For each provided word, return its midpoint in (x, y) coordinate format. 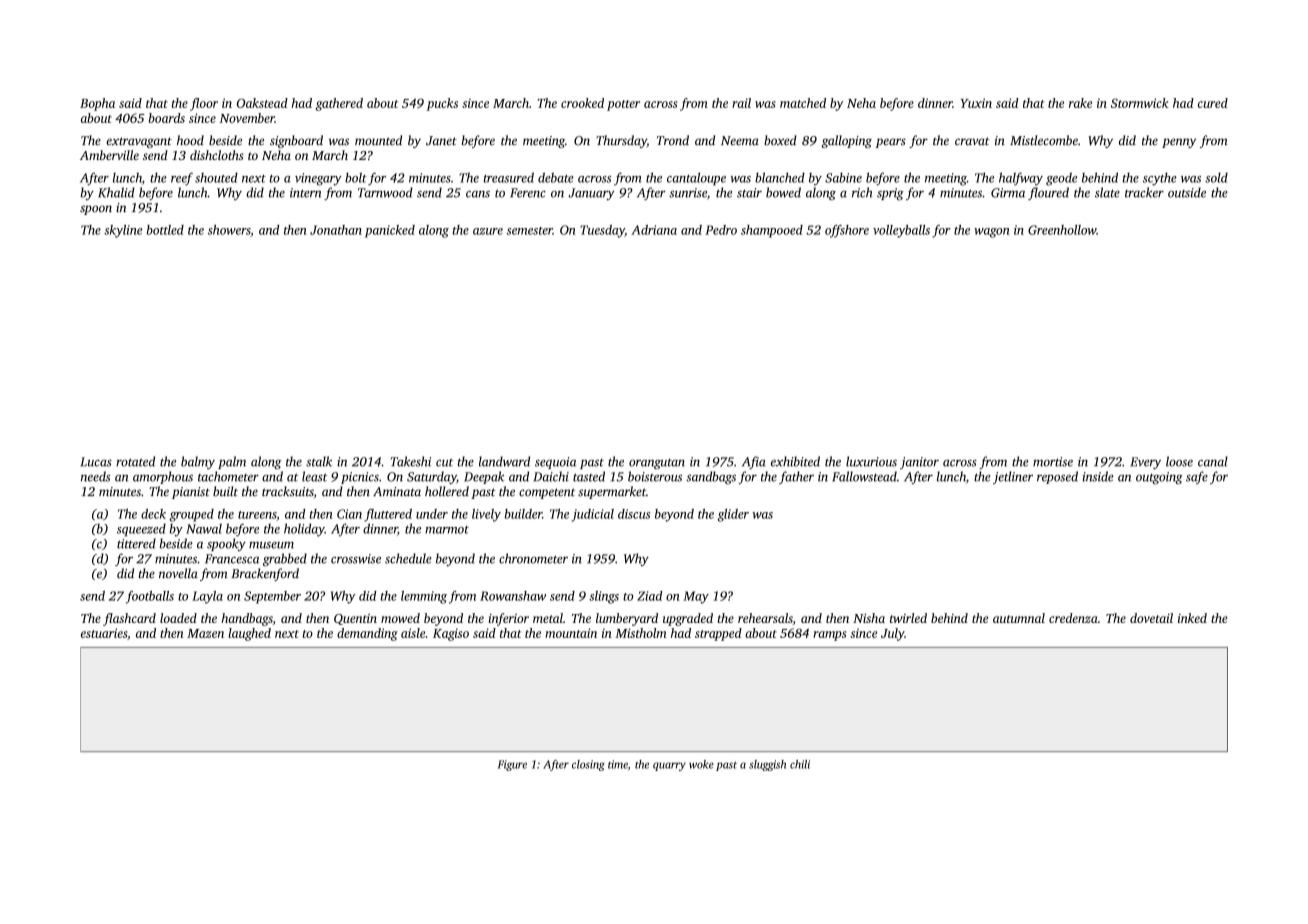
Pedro (721, 230)
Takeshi (411, 461)
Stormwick (1140, 103)
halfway (1021, 179)
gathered (339, 104)
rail (741, 103)
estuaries (104, 633)
